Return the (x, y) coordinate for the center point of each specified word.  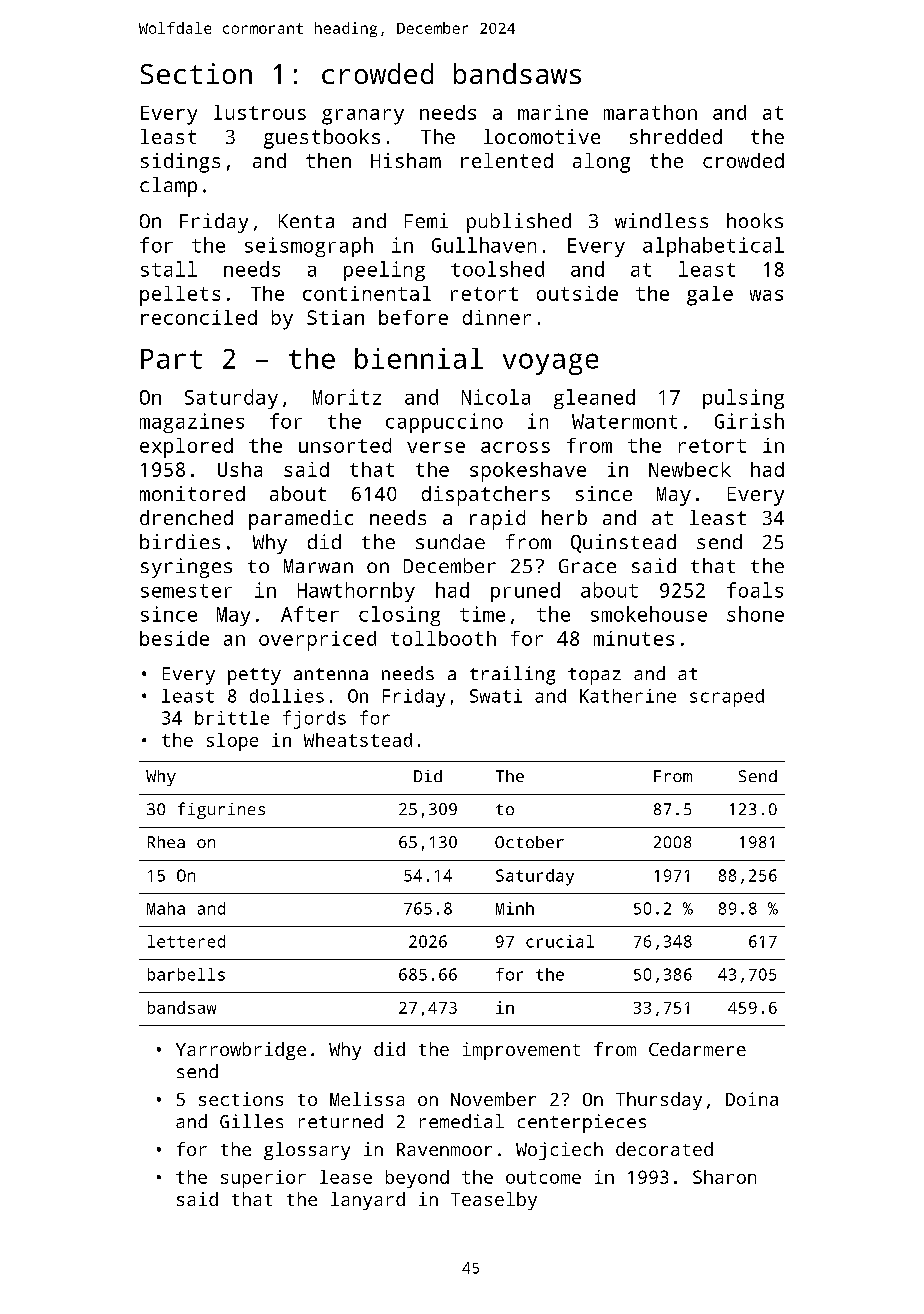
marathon (650, 112)
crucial (560, 941)
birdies (180, 541)
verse (436, 447)
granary (363, 117)
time (482, 614)
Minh (515, 908)
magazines (192, 423)
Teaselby (494, 1201)
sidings (180, 163)
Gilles (251, 1121)
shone (755, 614)
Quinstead (623, 543)
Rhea (166, 842)
